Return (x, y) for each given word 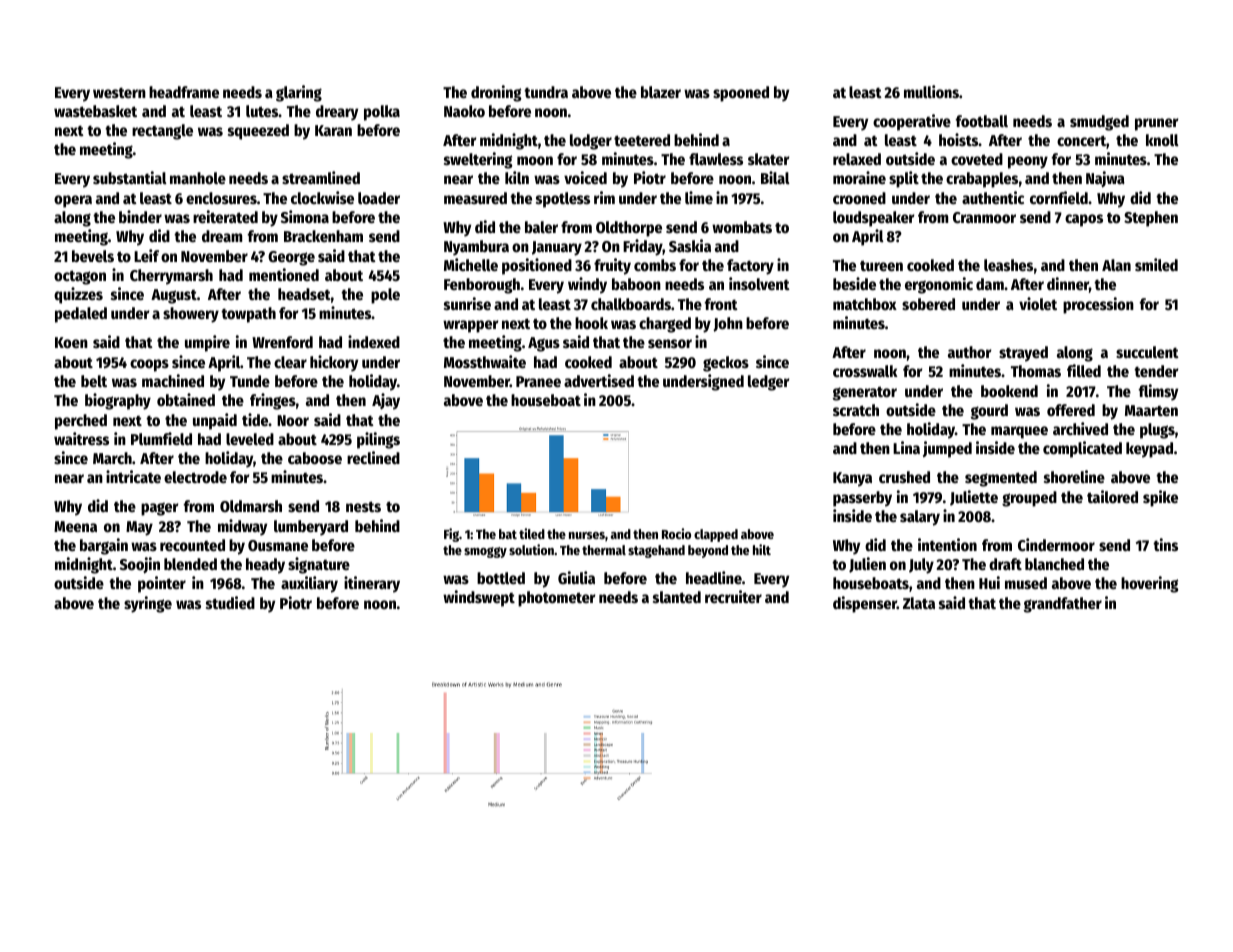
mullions (931, 91)
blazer (661, 92)
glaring (299, 93)
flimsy (1158, 392)
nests (363, 506)
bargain (104, 546)
